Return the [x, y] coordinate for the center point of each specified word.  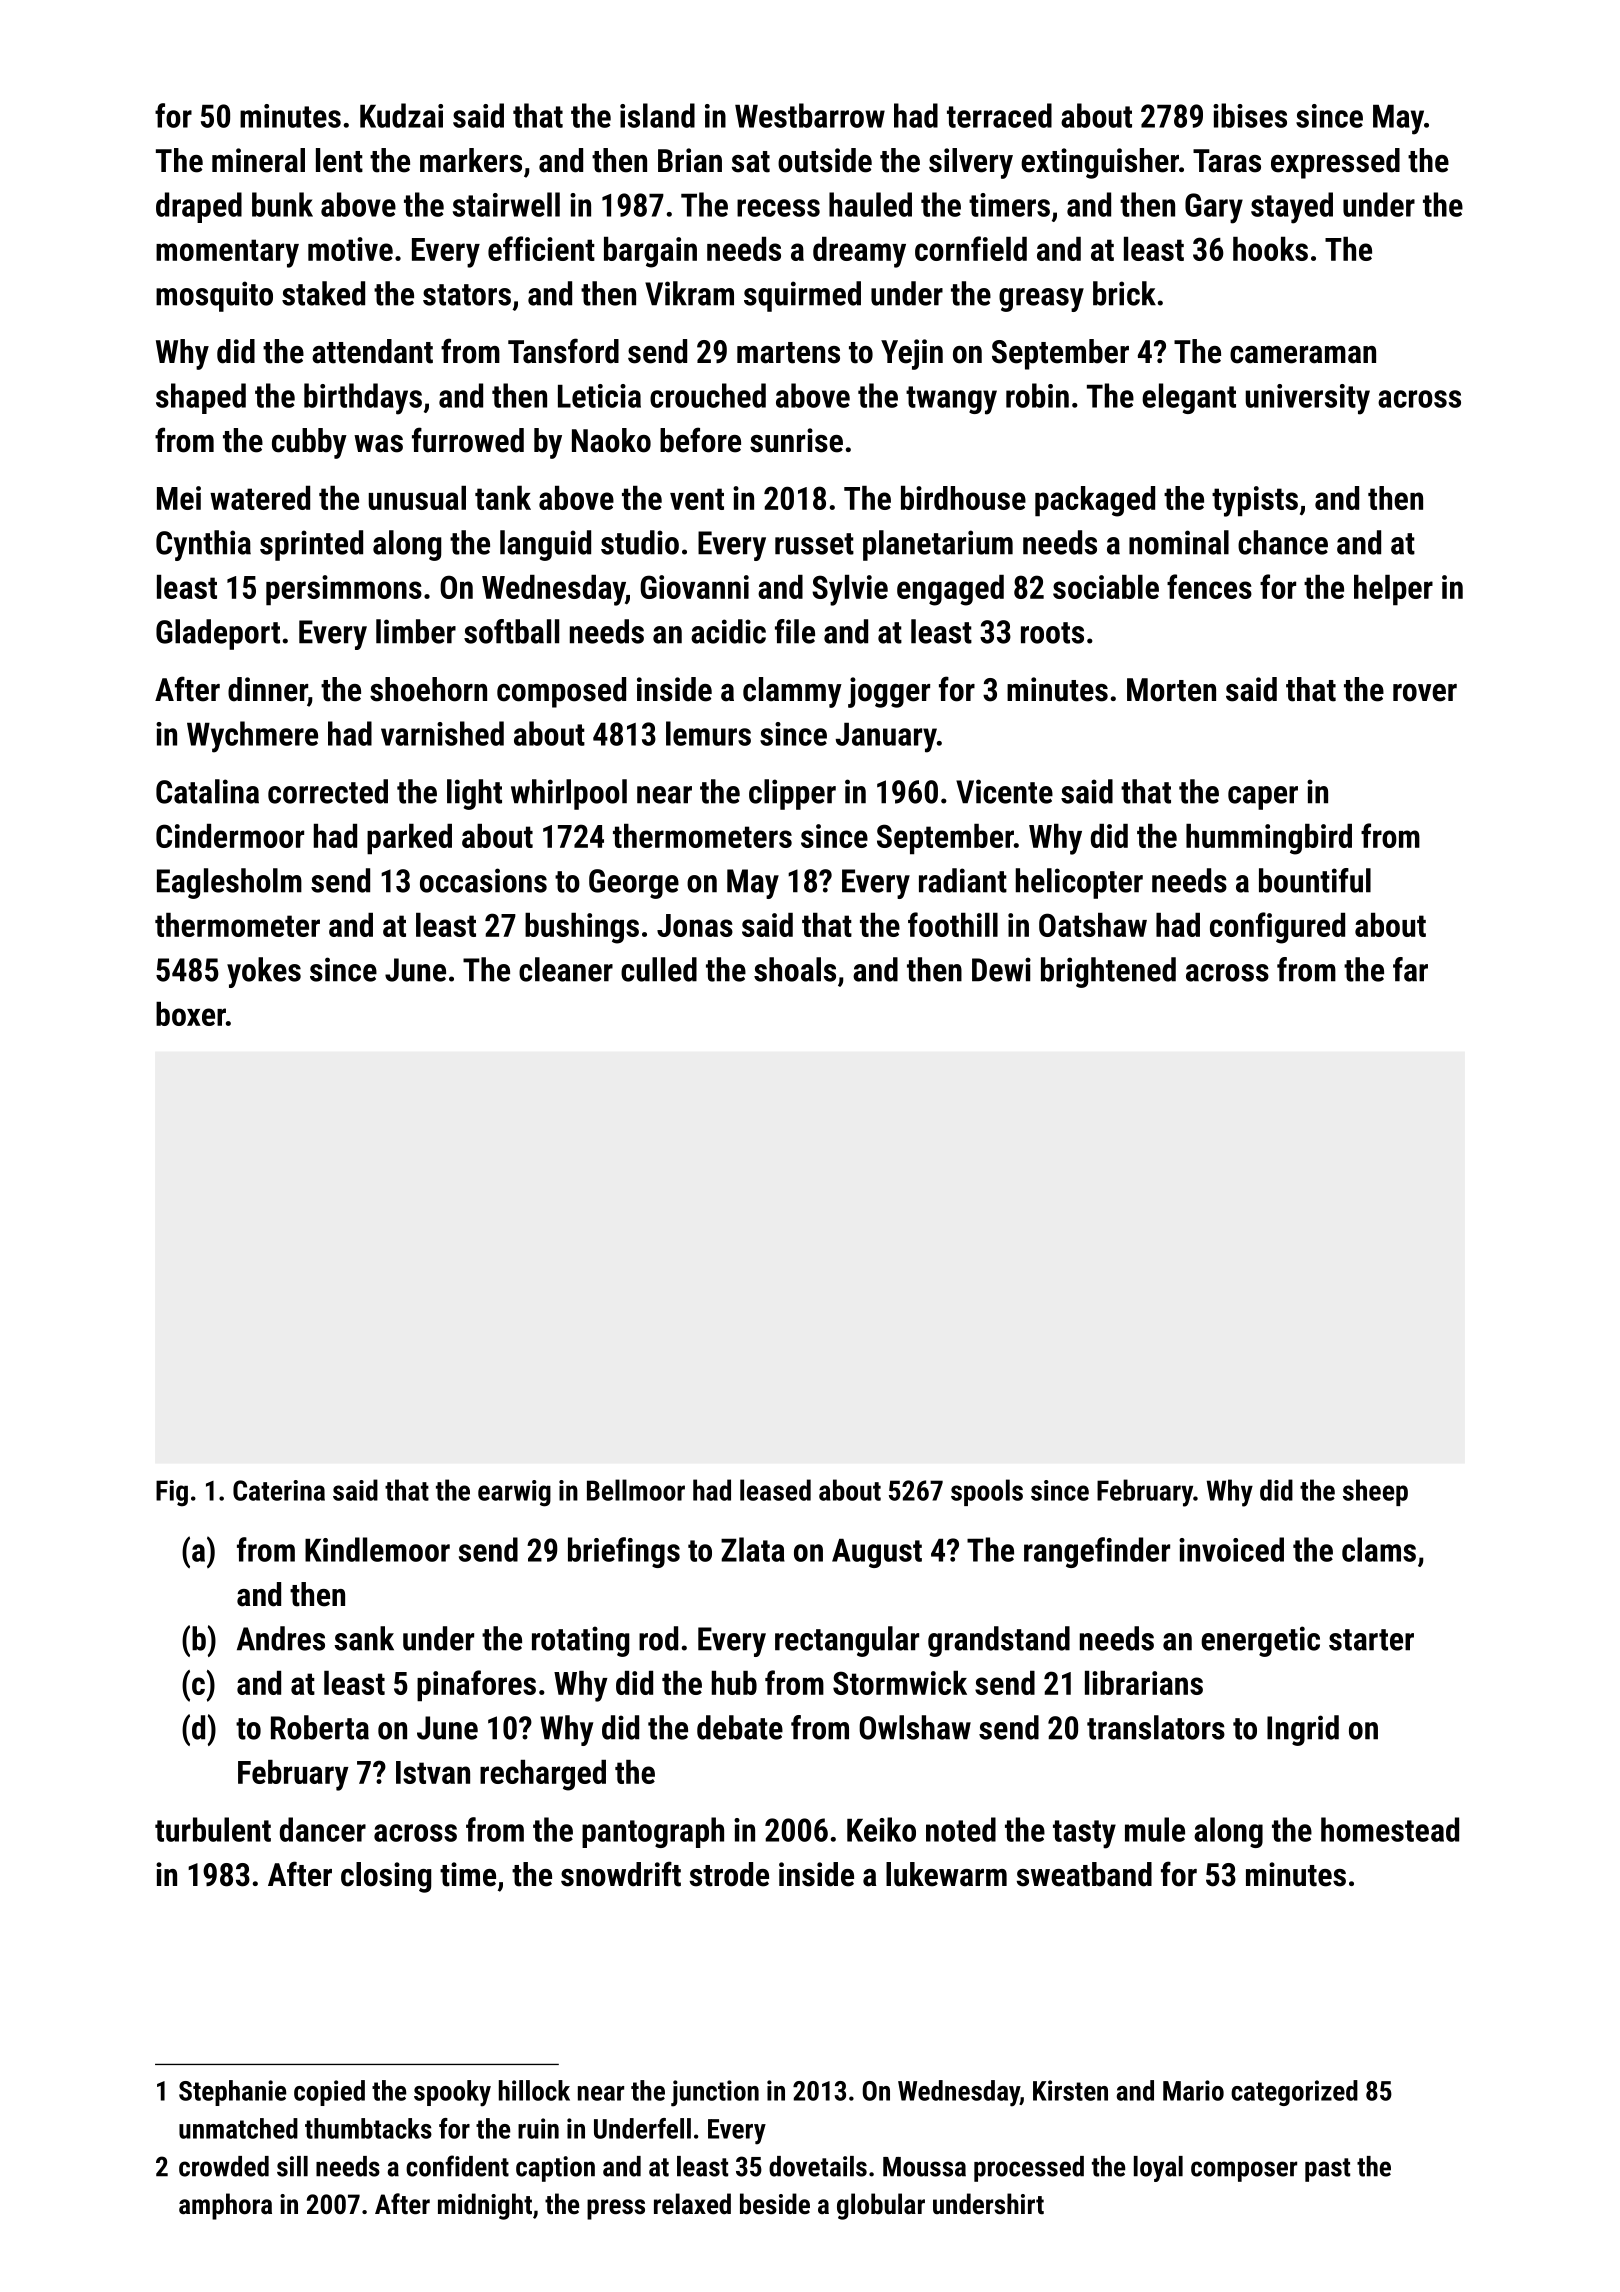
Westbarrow [810, 115]
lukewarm [946, 1874]
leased [775, 1490]
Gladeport [218, 634]
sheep [1375, 1492]
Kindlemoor [377, 1549]
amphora [225, 2206]
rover [1425, 693]
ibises [1250, 115]
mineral [258, 160]
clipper [792, 794]
